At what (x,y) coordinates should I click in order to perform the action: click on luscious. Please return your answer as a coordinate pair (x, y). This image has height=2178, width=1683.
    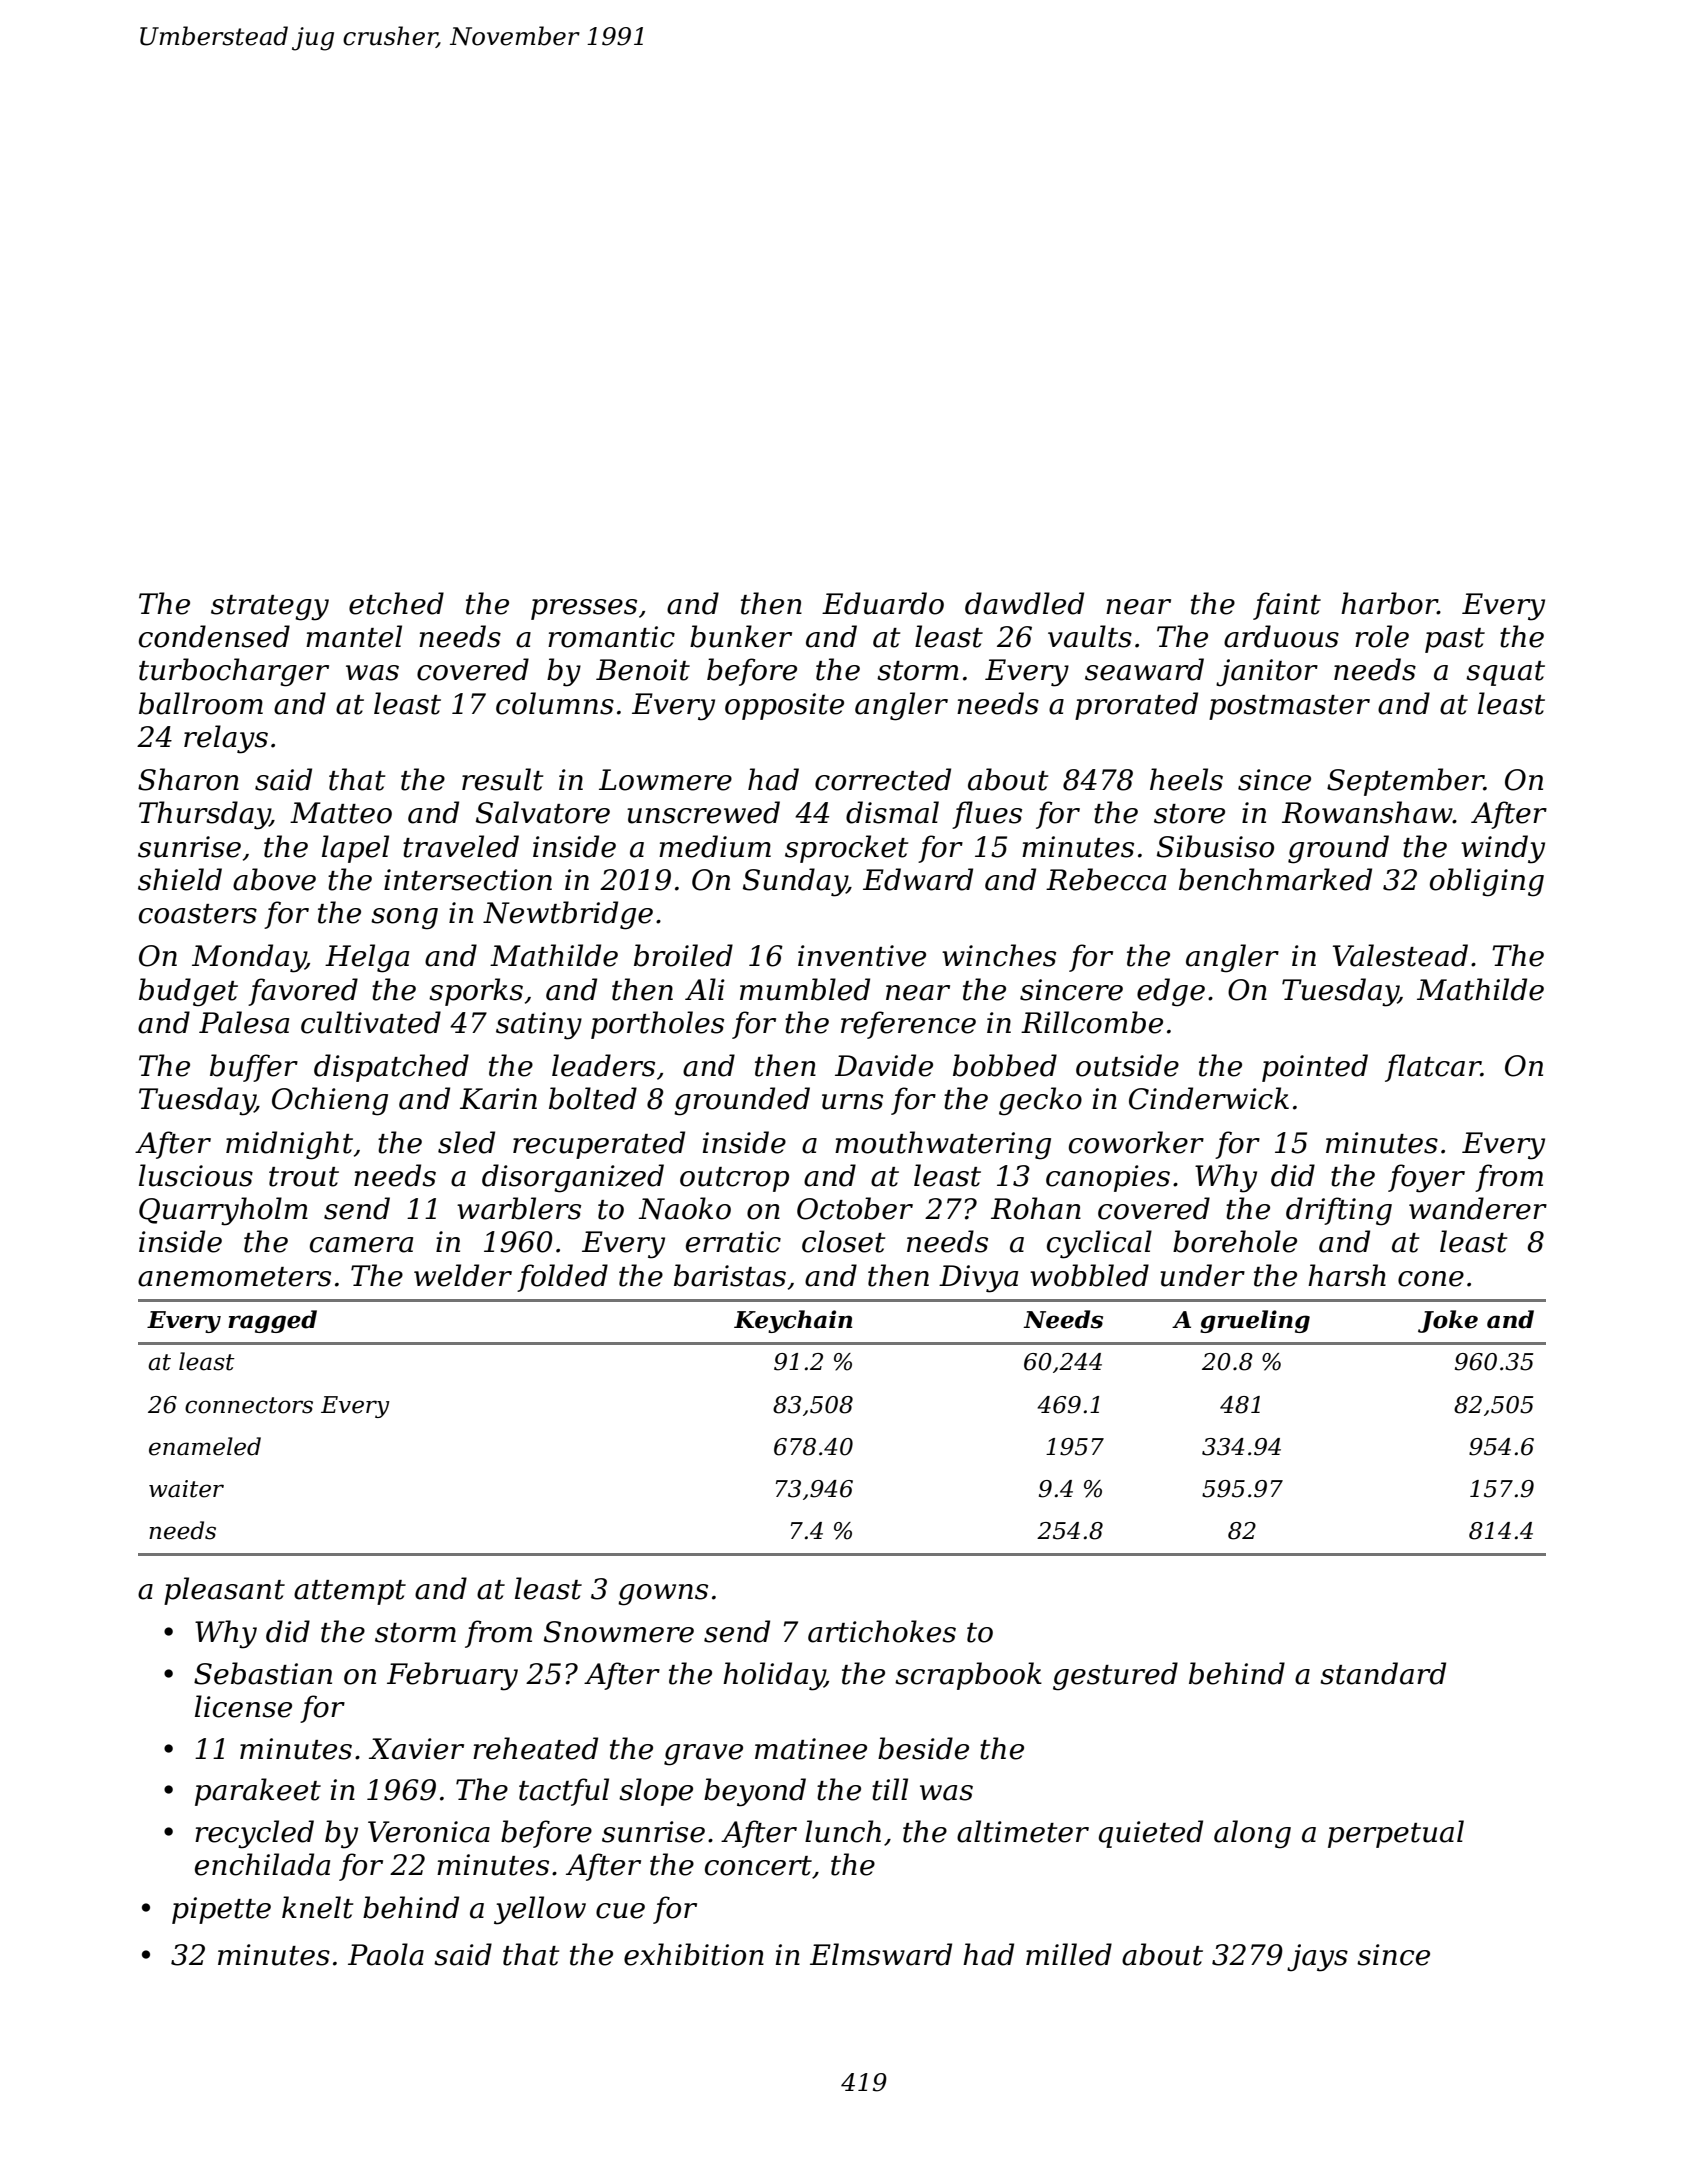
    Looking at the image, I should click on (196, 1175).
